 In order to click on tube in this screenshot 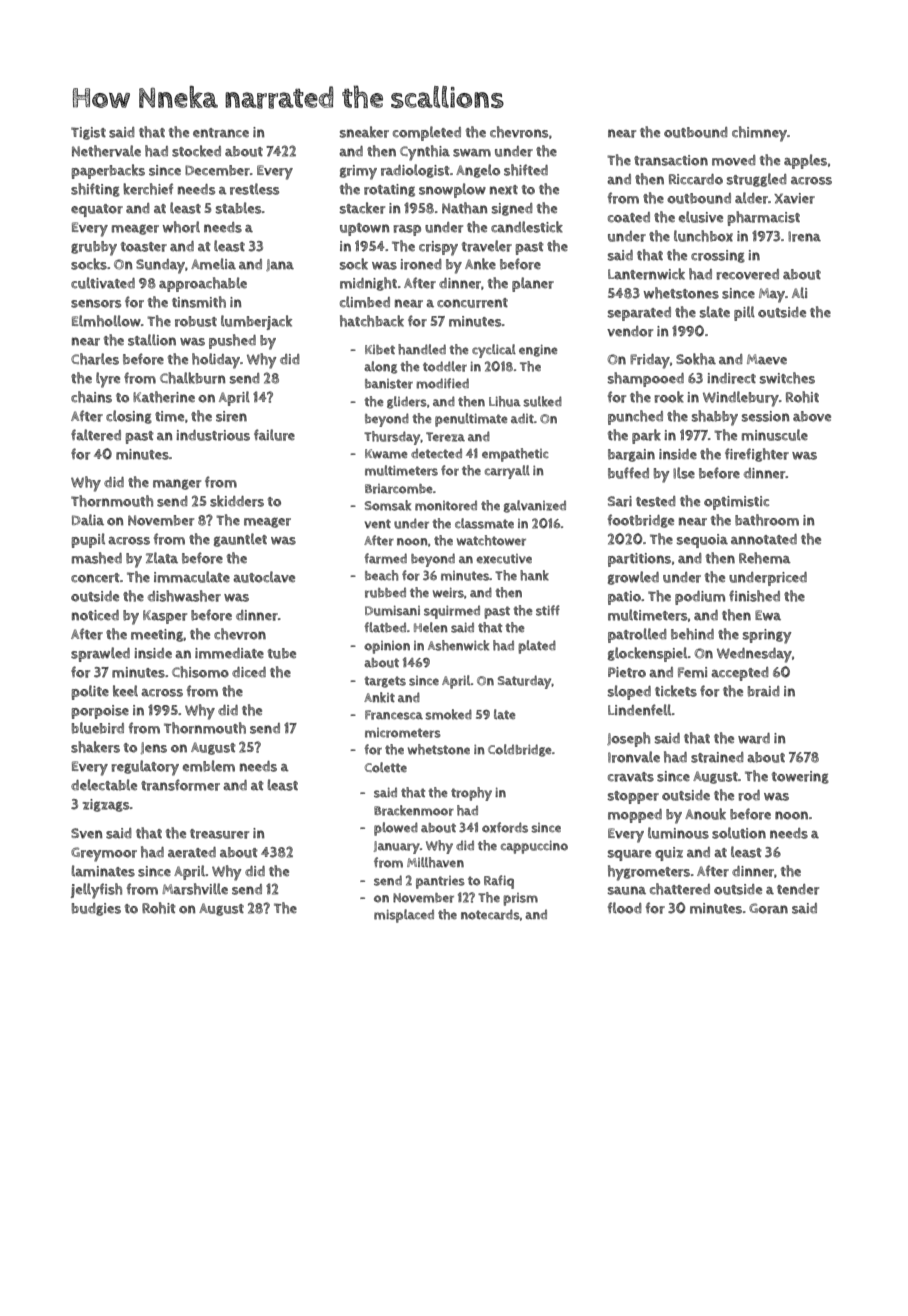, I will do `click(282, 653)`.
